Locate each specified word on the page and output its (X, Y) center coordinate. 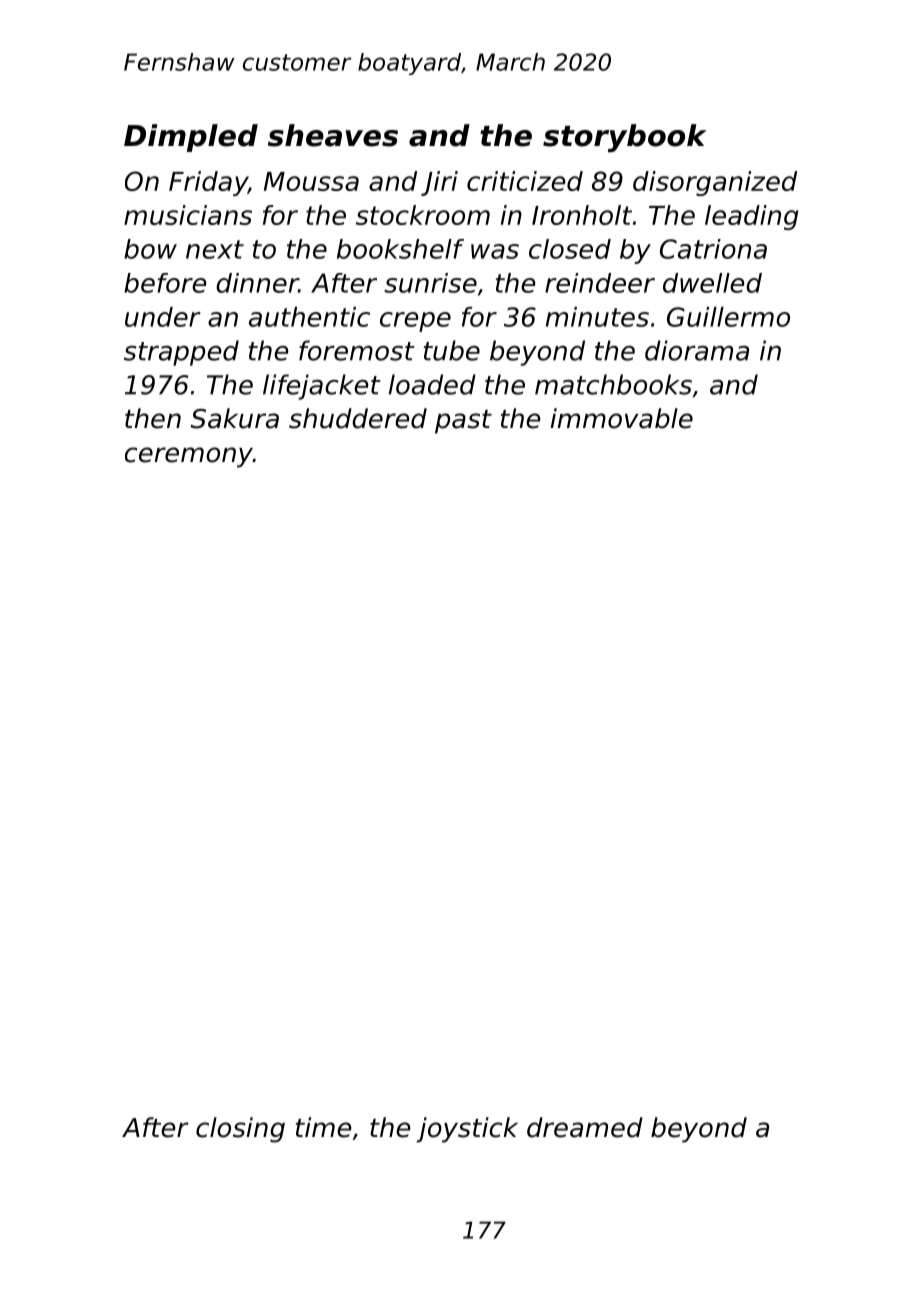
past (463, 422)
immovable (622, 418)
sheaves (333, 135)
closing (240, 1130)
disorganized (715, 183)
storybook (625, 138)
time (323, 1127)
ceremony (189, 457)
